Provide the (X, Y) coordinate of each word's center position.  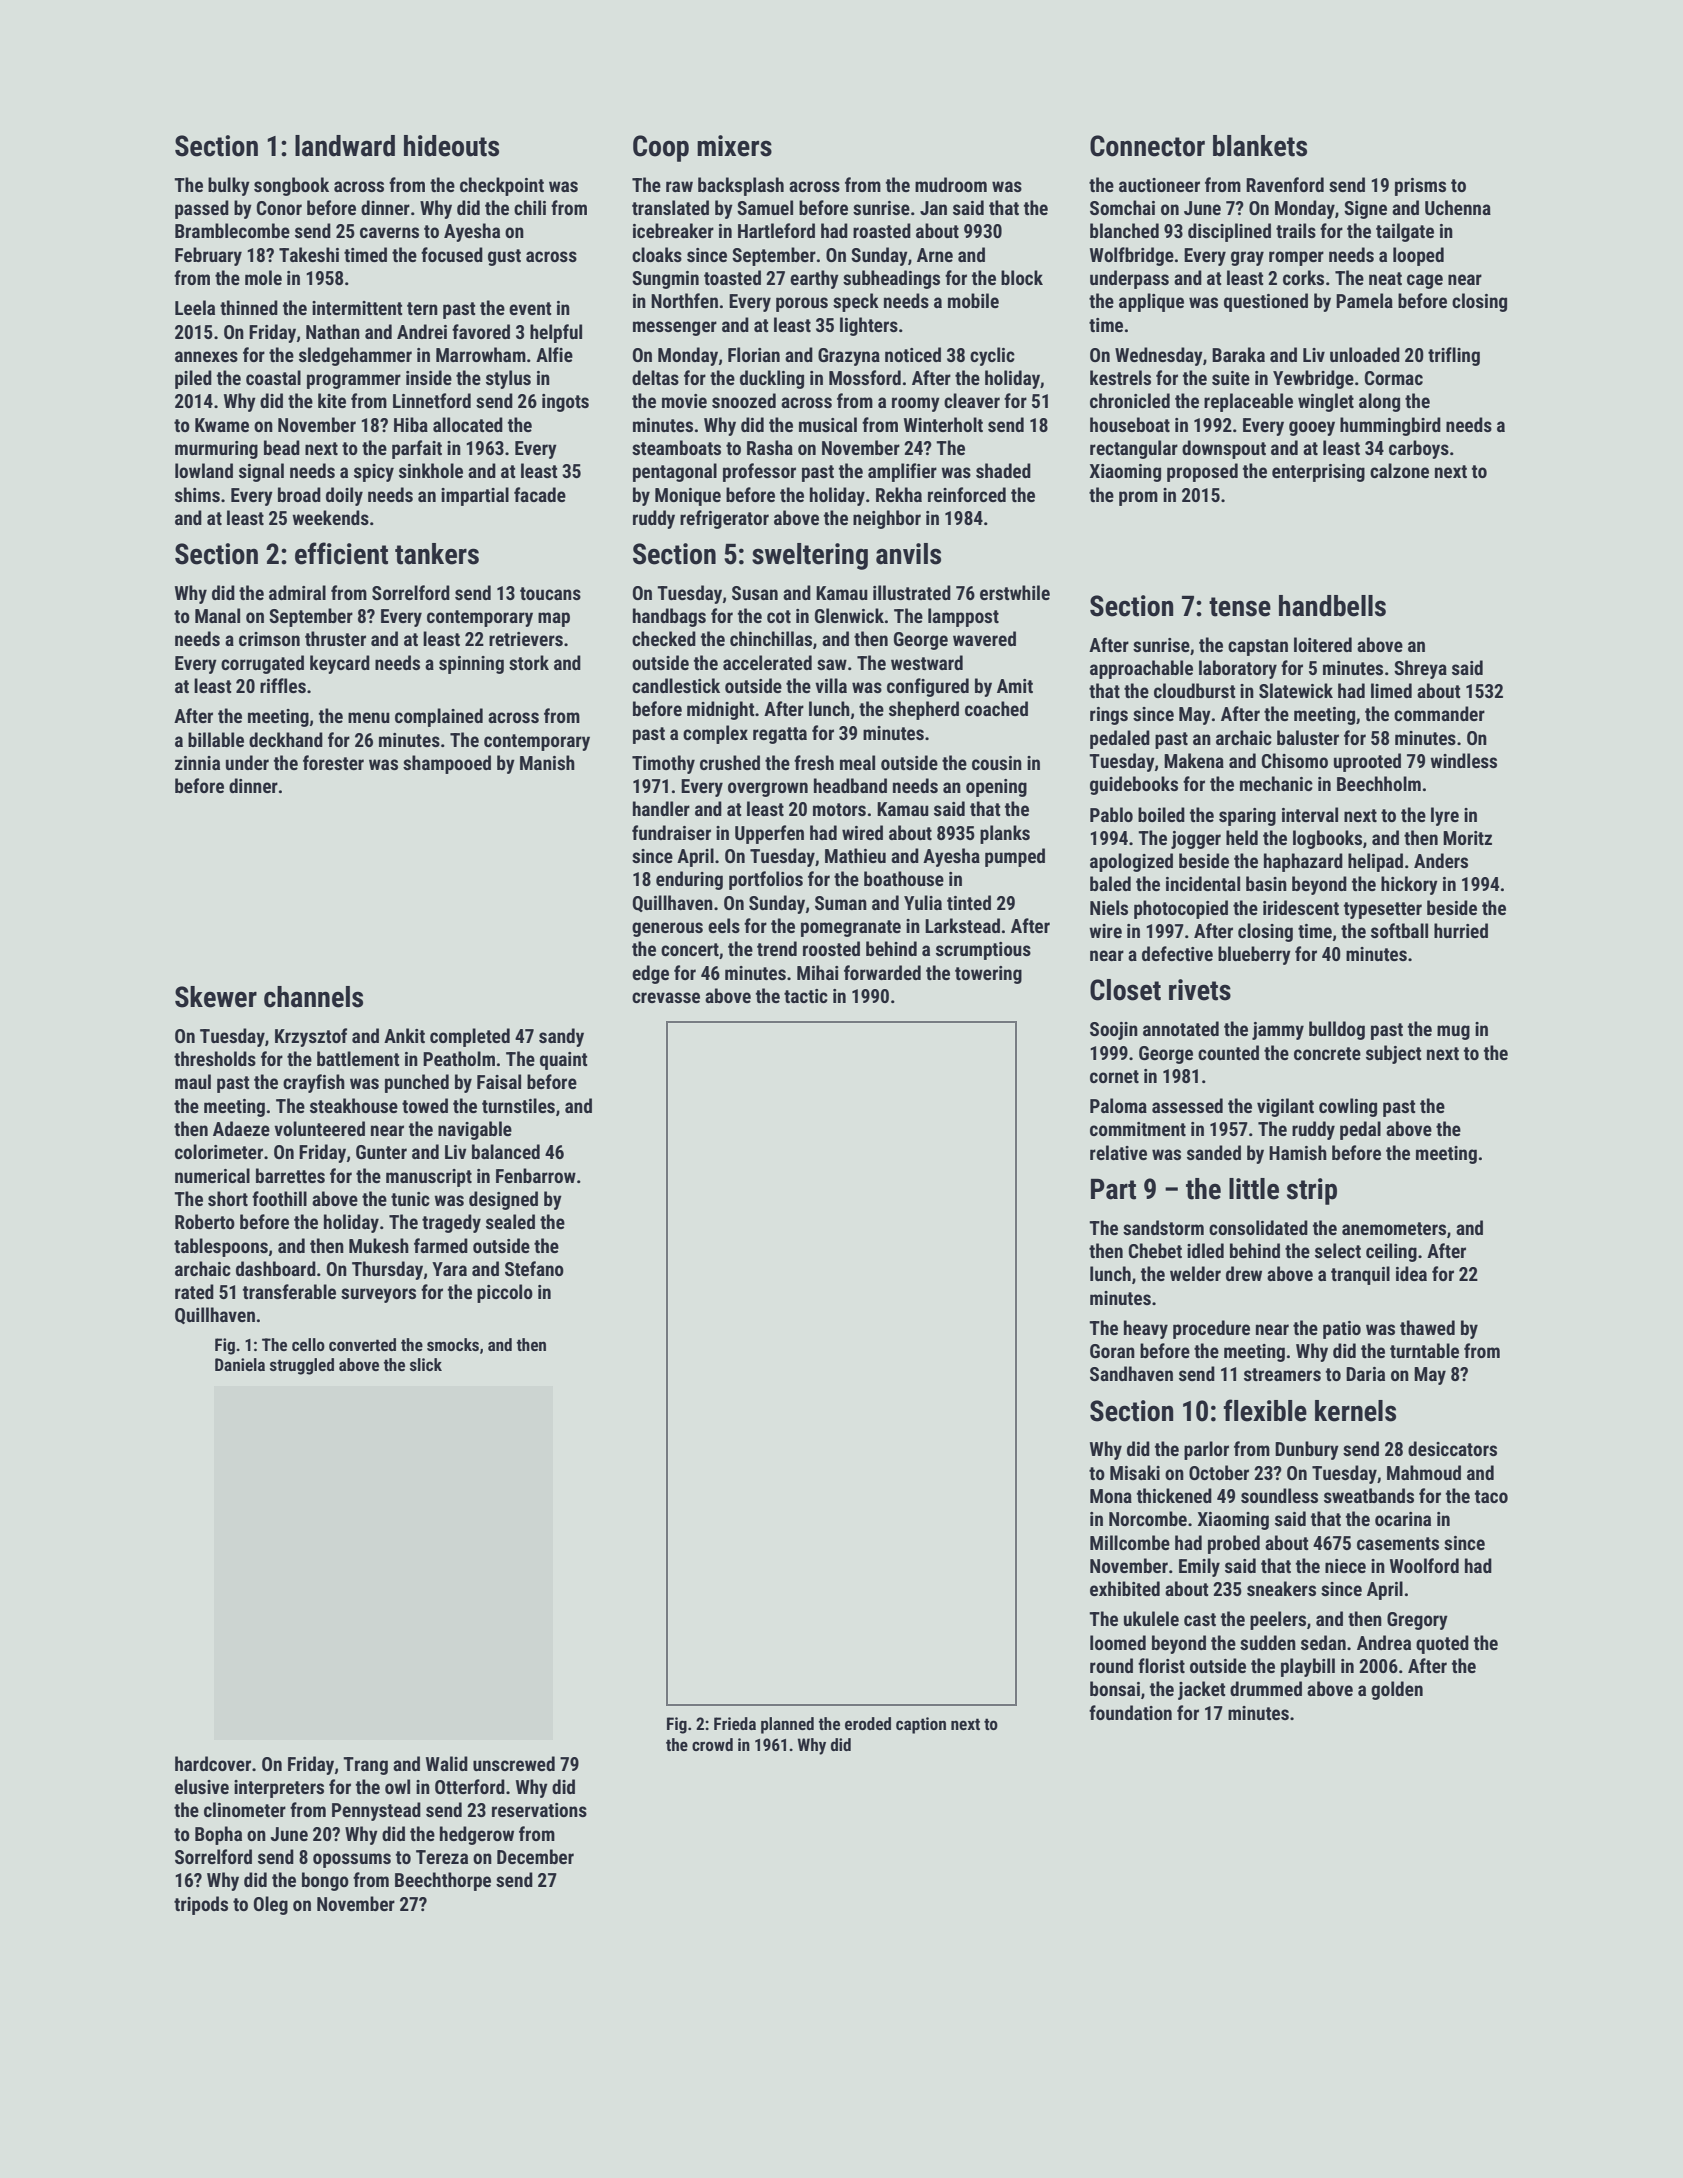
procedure (1211, 1329)
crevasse (666, 997)
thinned (249, 307)
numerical (212, 1175)
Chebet (1155, 1250)
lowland (204, 470)
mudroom (951, 184)
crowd (712, 1744)
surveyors (378, 1295)
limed (1391, 690)
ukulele (1151, 1618)
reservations (539, 1810)
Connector (1147, 146)
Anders (1441, 860)
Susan (755, 593)
